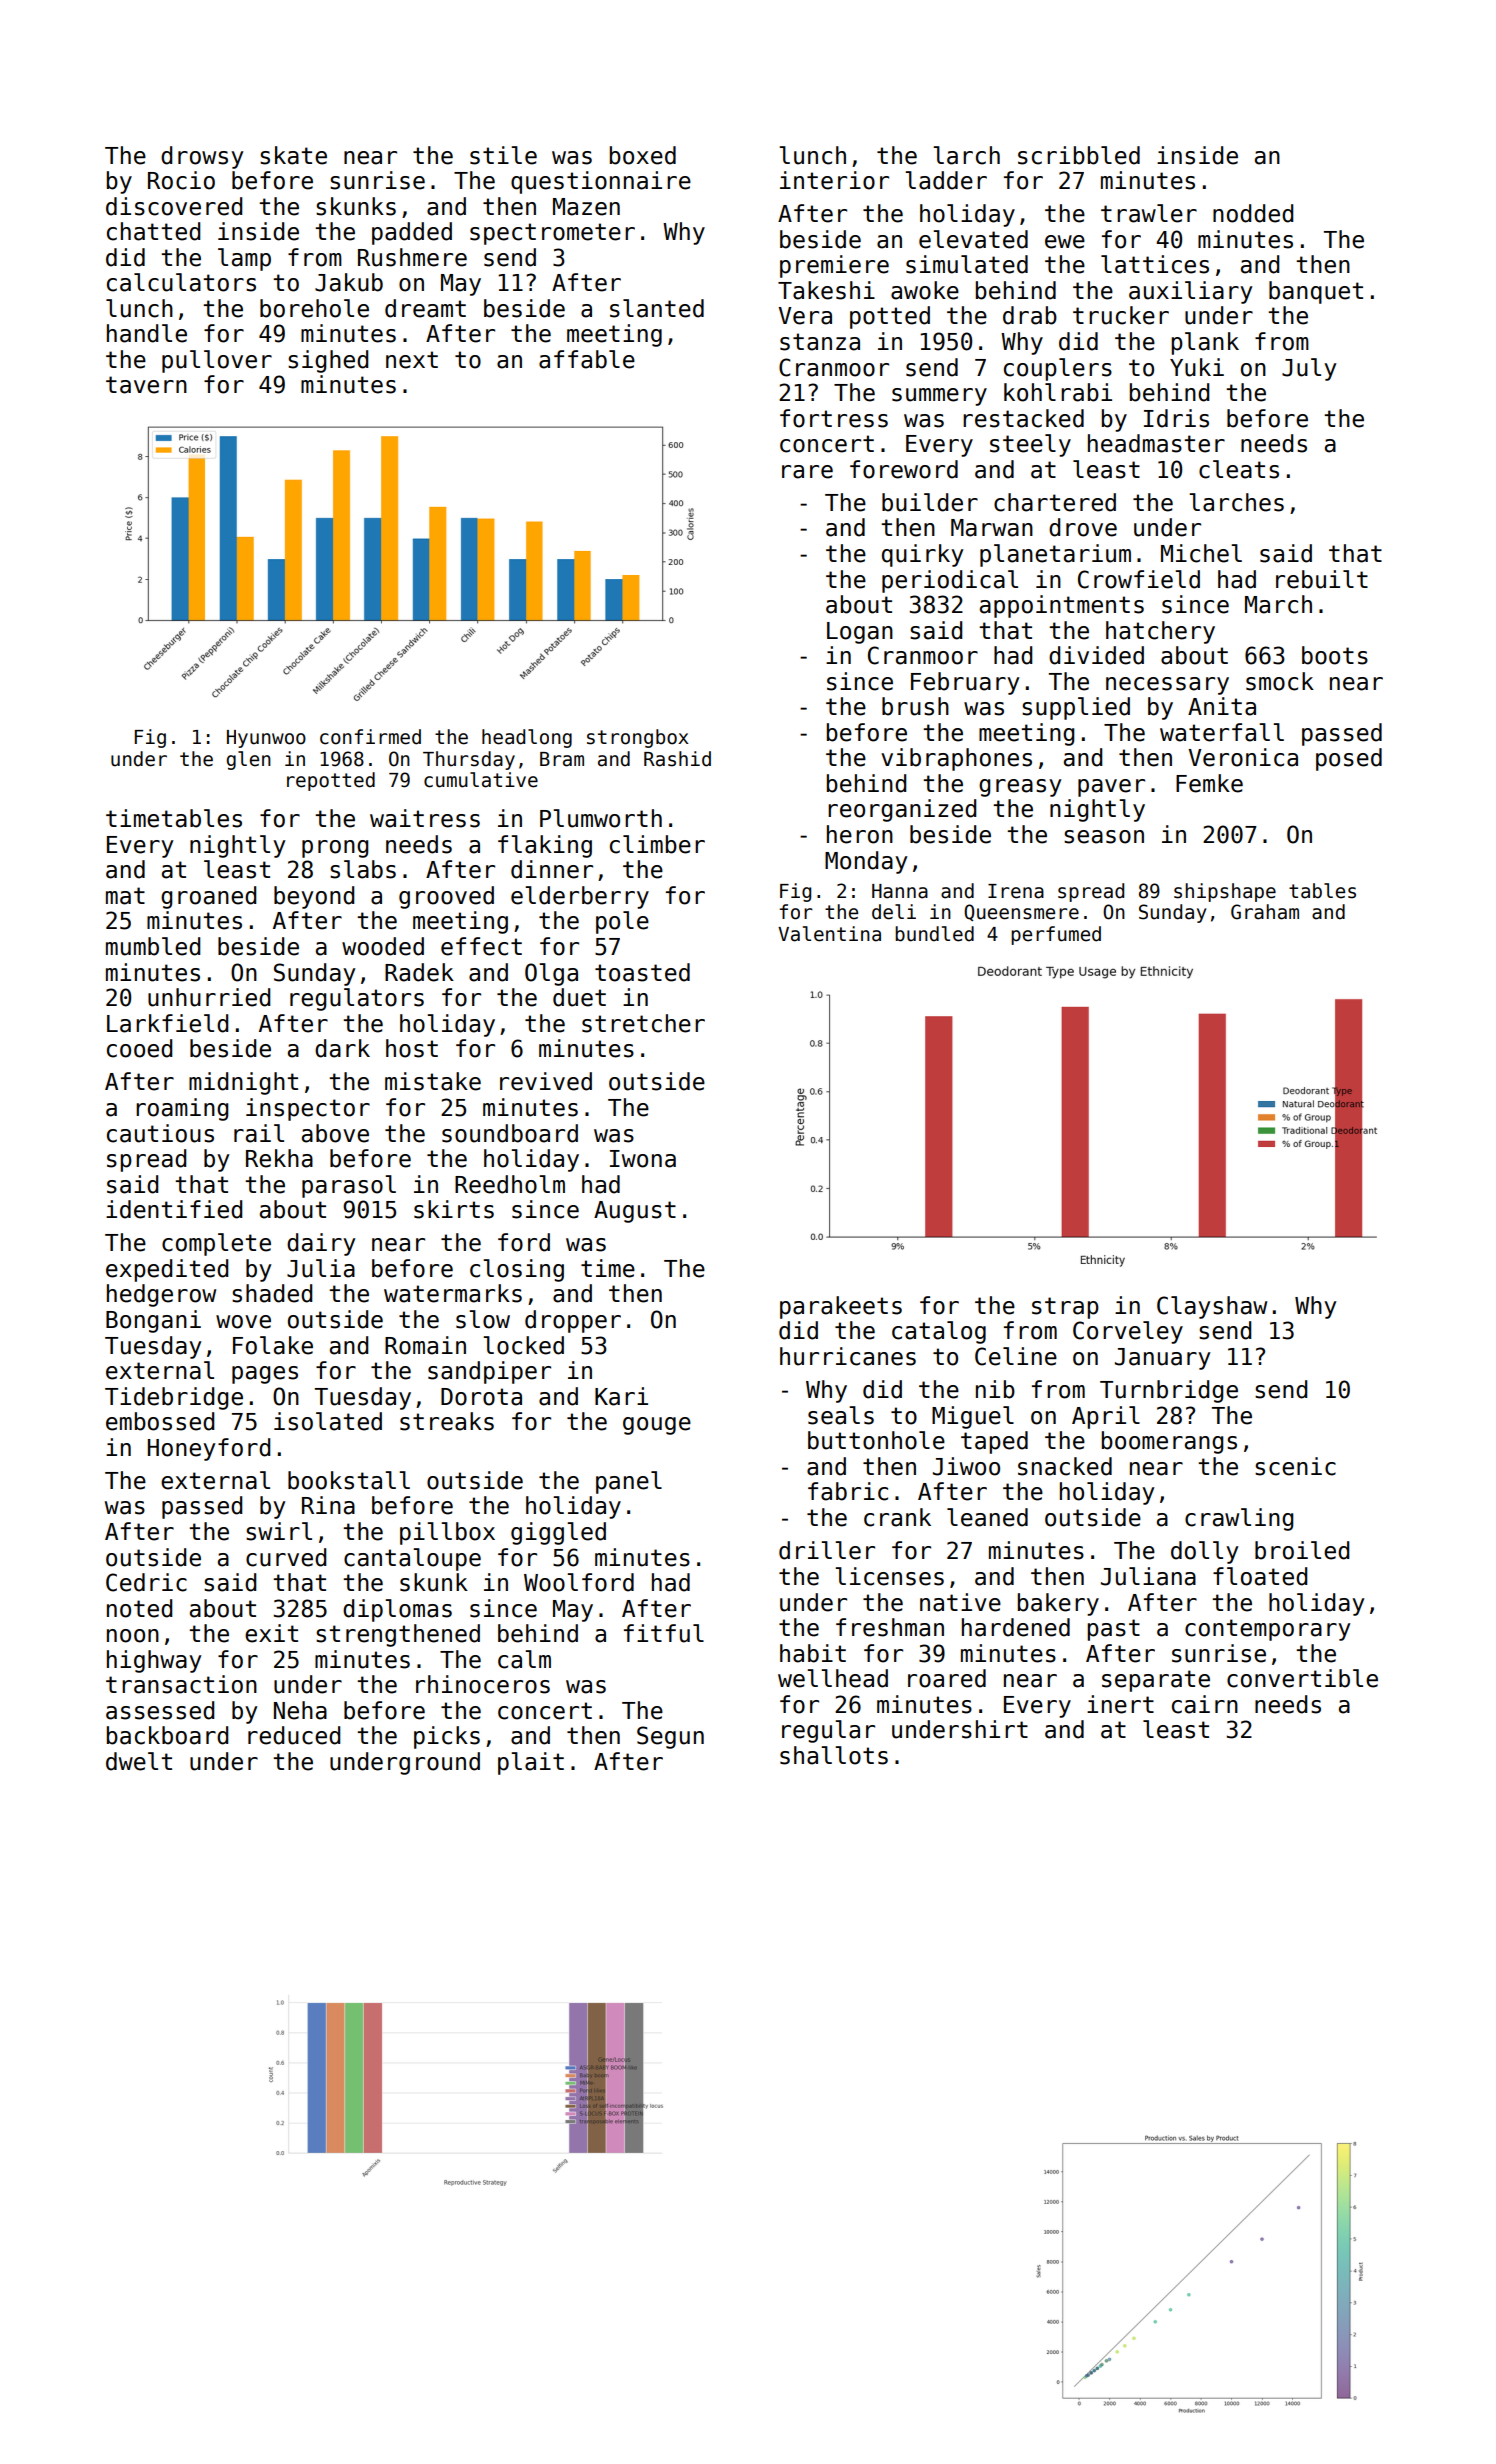 The width and height of the screenshot is (1496, 2464). I want to click on Hyunwoo, so click(266, 739).
